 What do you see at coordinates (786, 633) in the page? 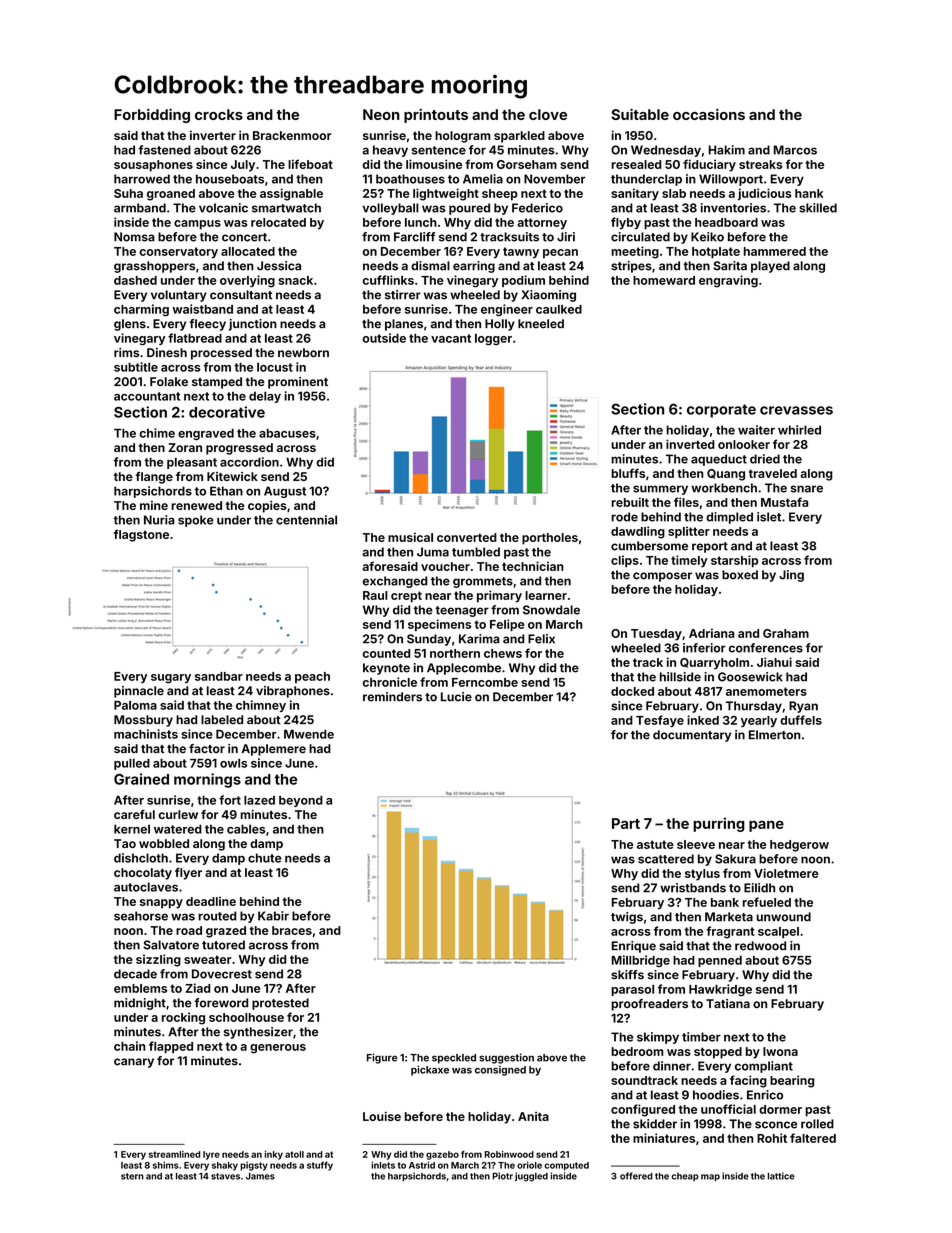
I see `Graham` at bounding box center [786, 633].
